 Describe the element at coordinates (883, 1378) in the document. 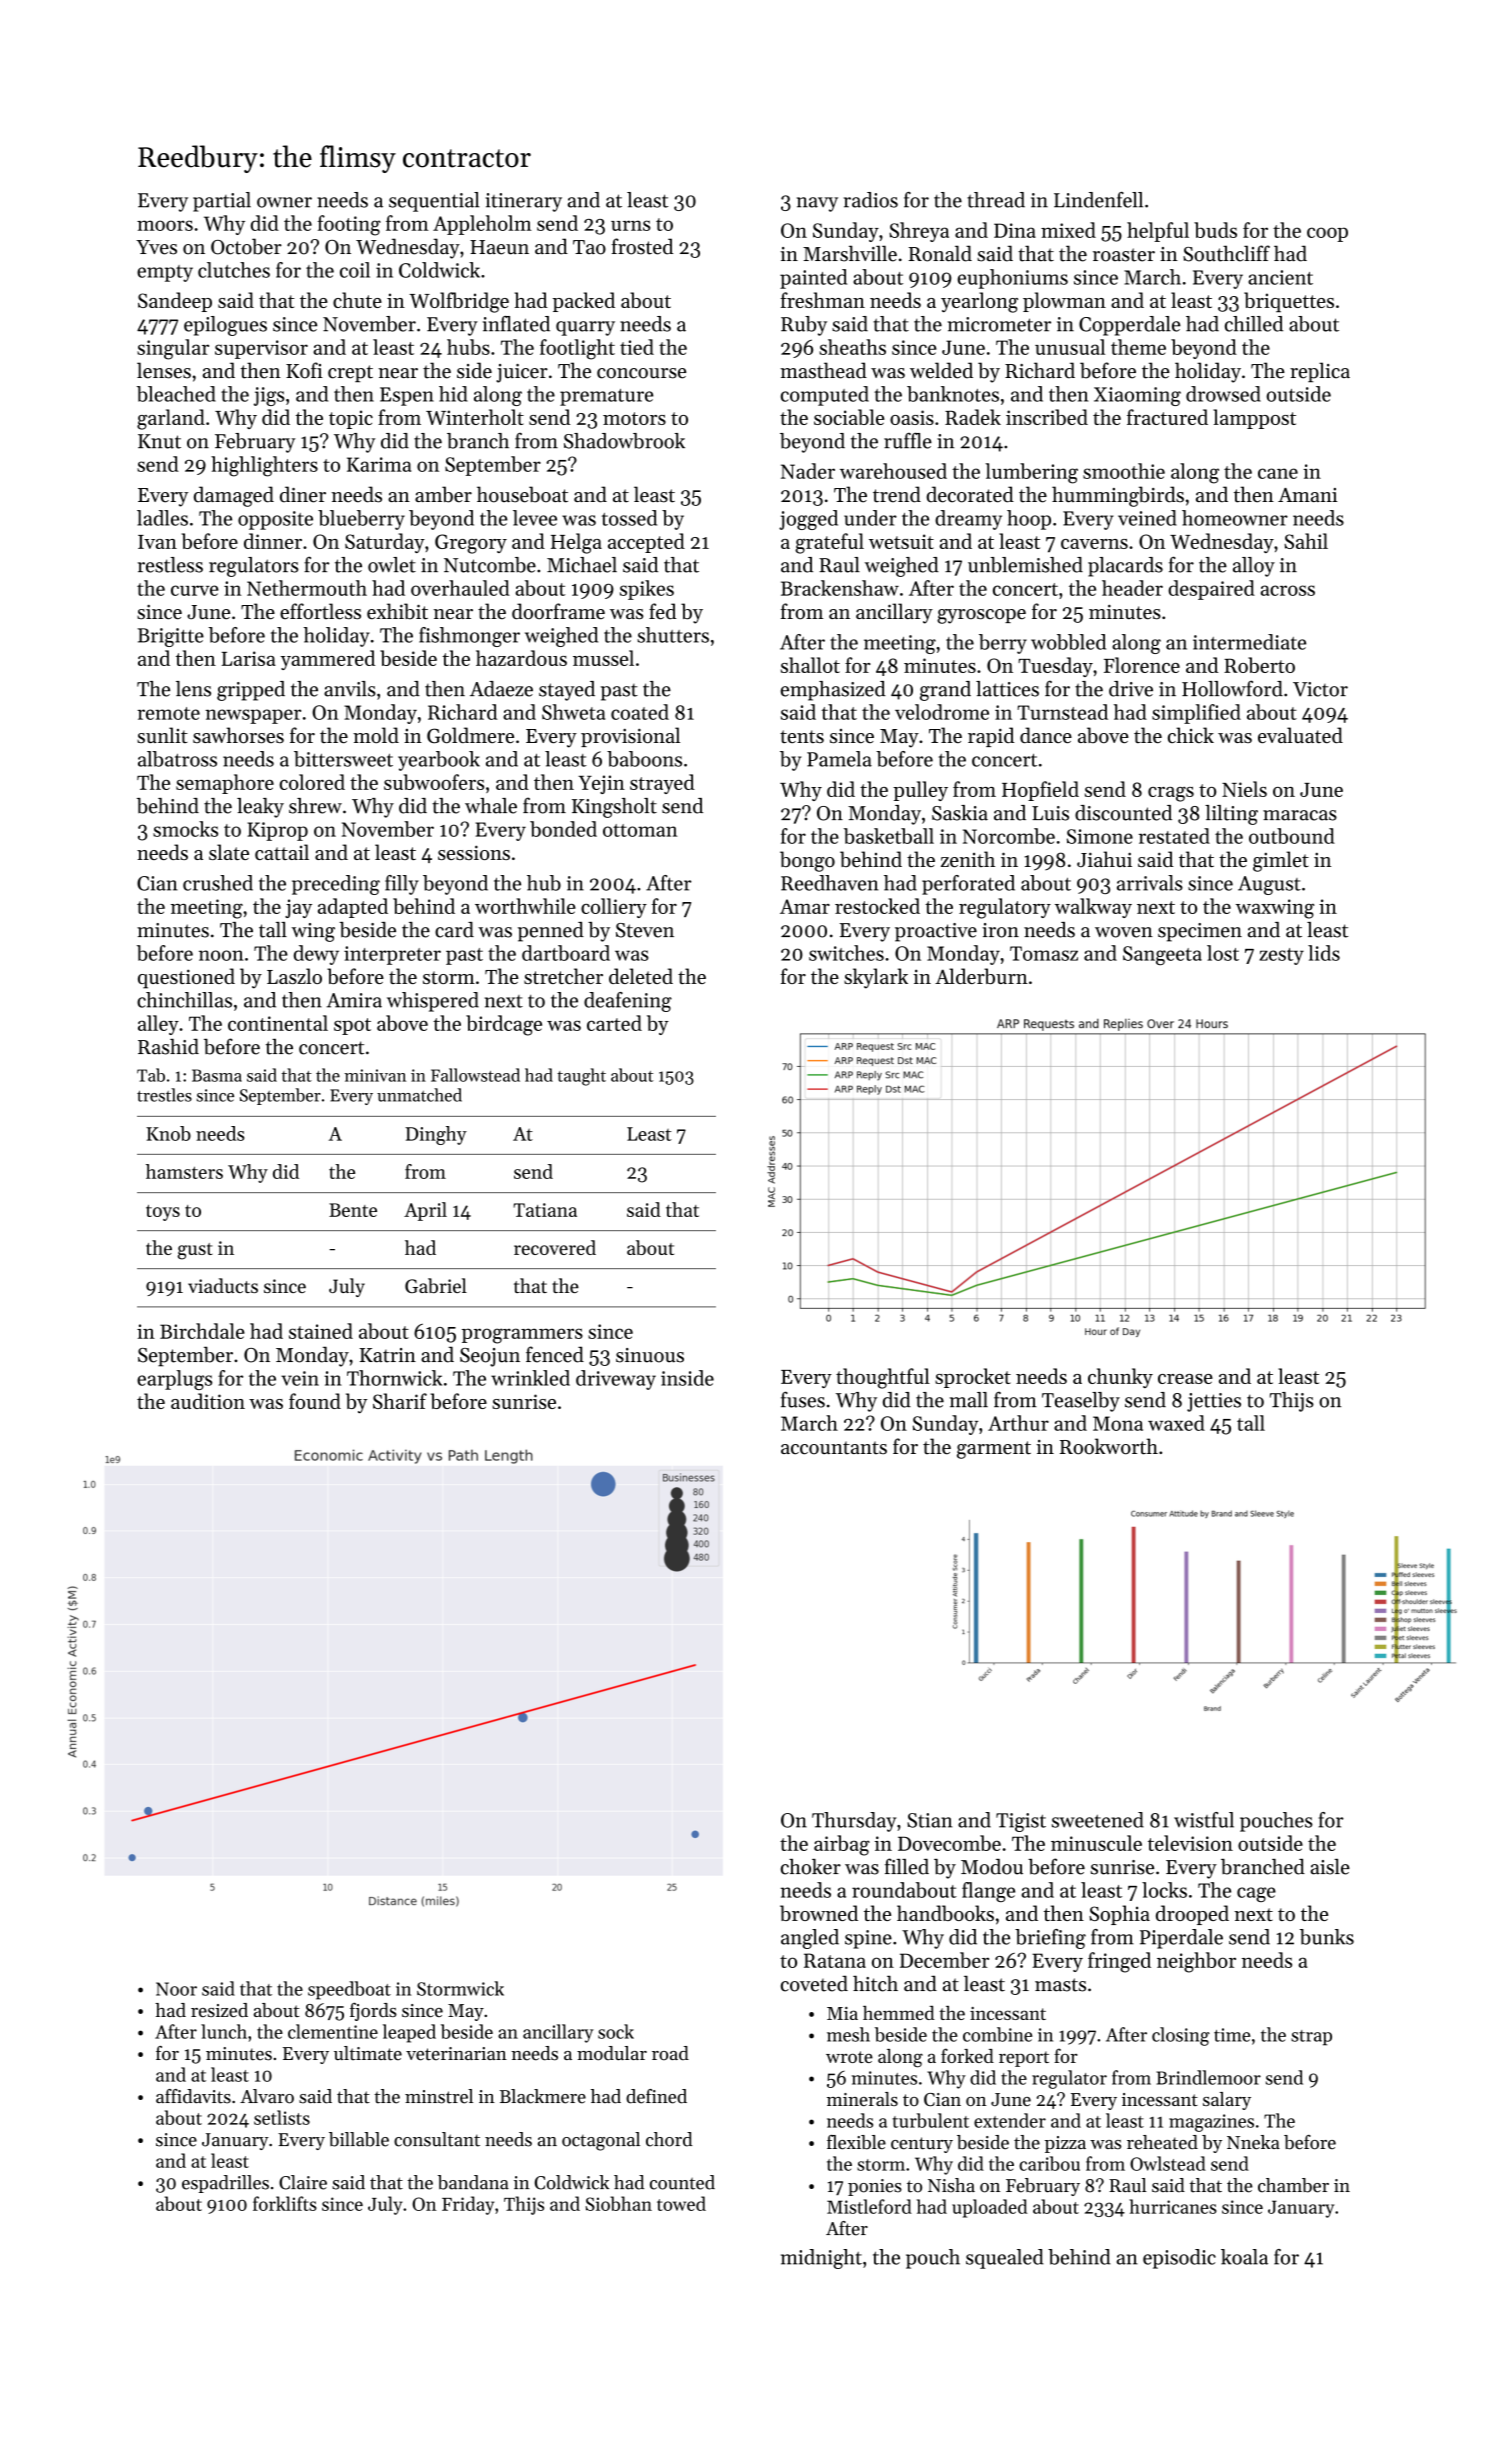

I see `thoughtful` at that location.
